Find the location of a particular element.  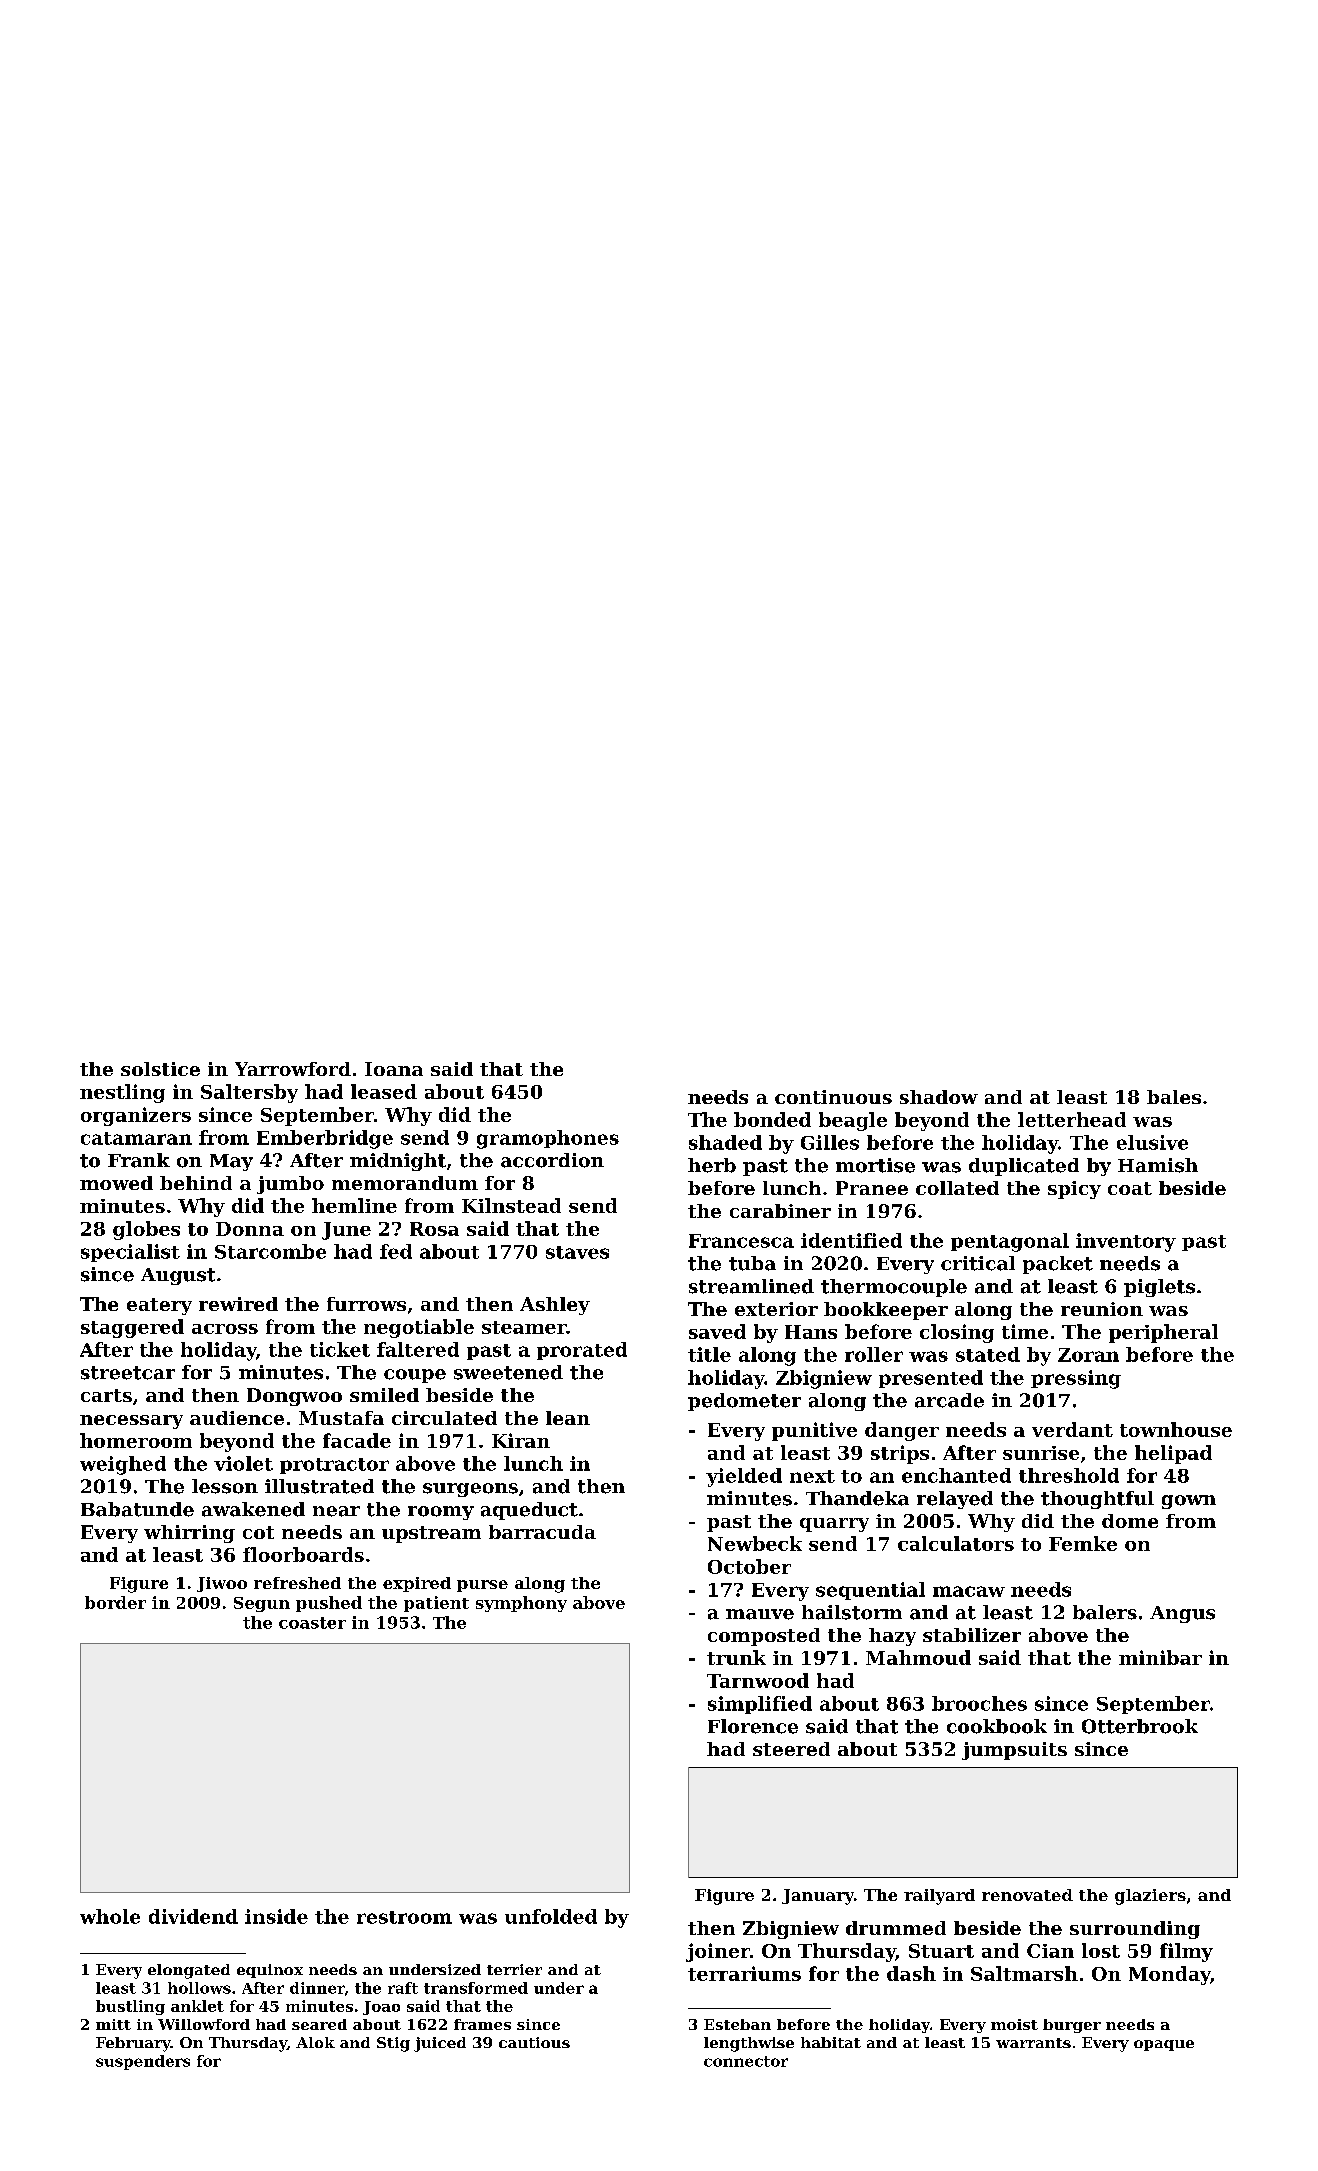

February is located at coordinates (133, 2044).
